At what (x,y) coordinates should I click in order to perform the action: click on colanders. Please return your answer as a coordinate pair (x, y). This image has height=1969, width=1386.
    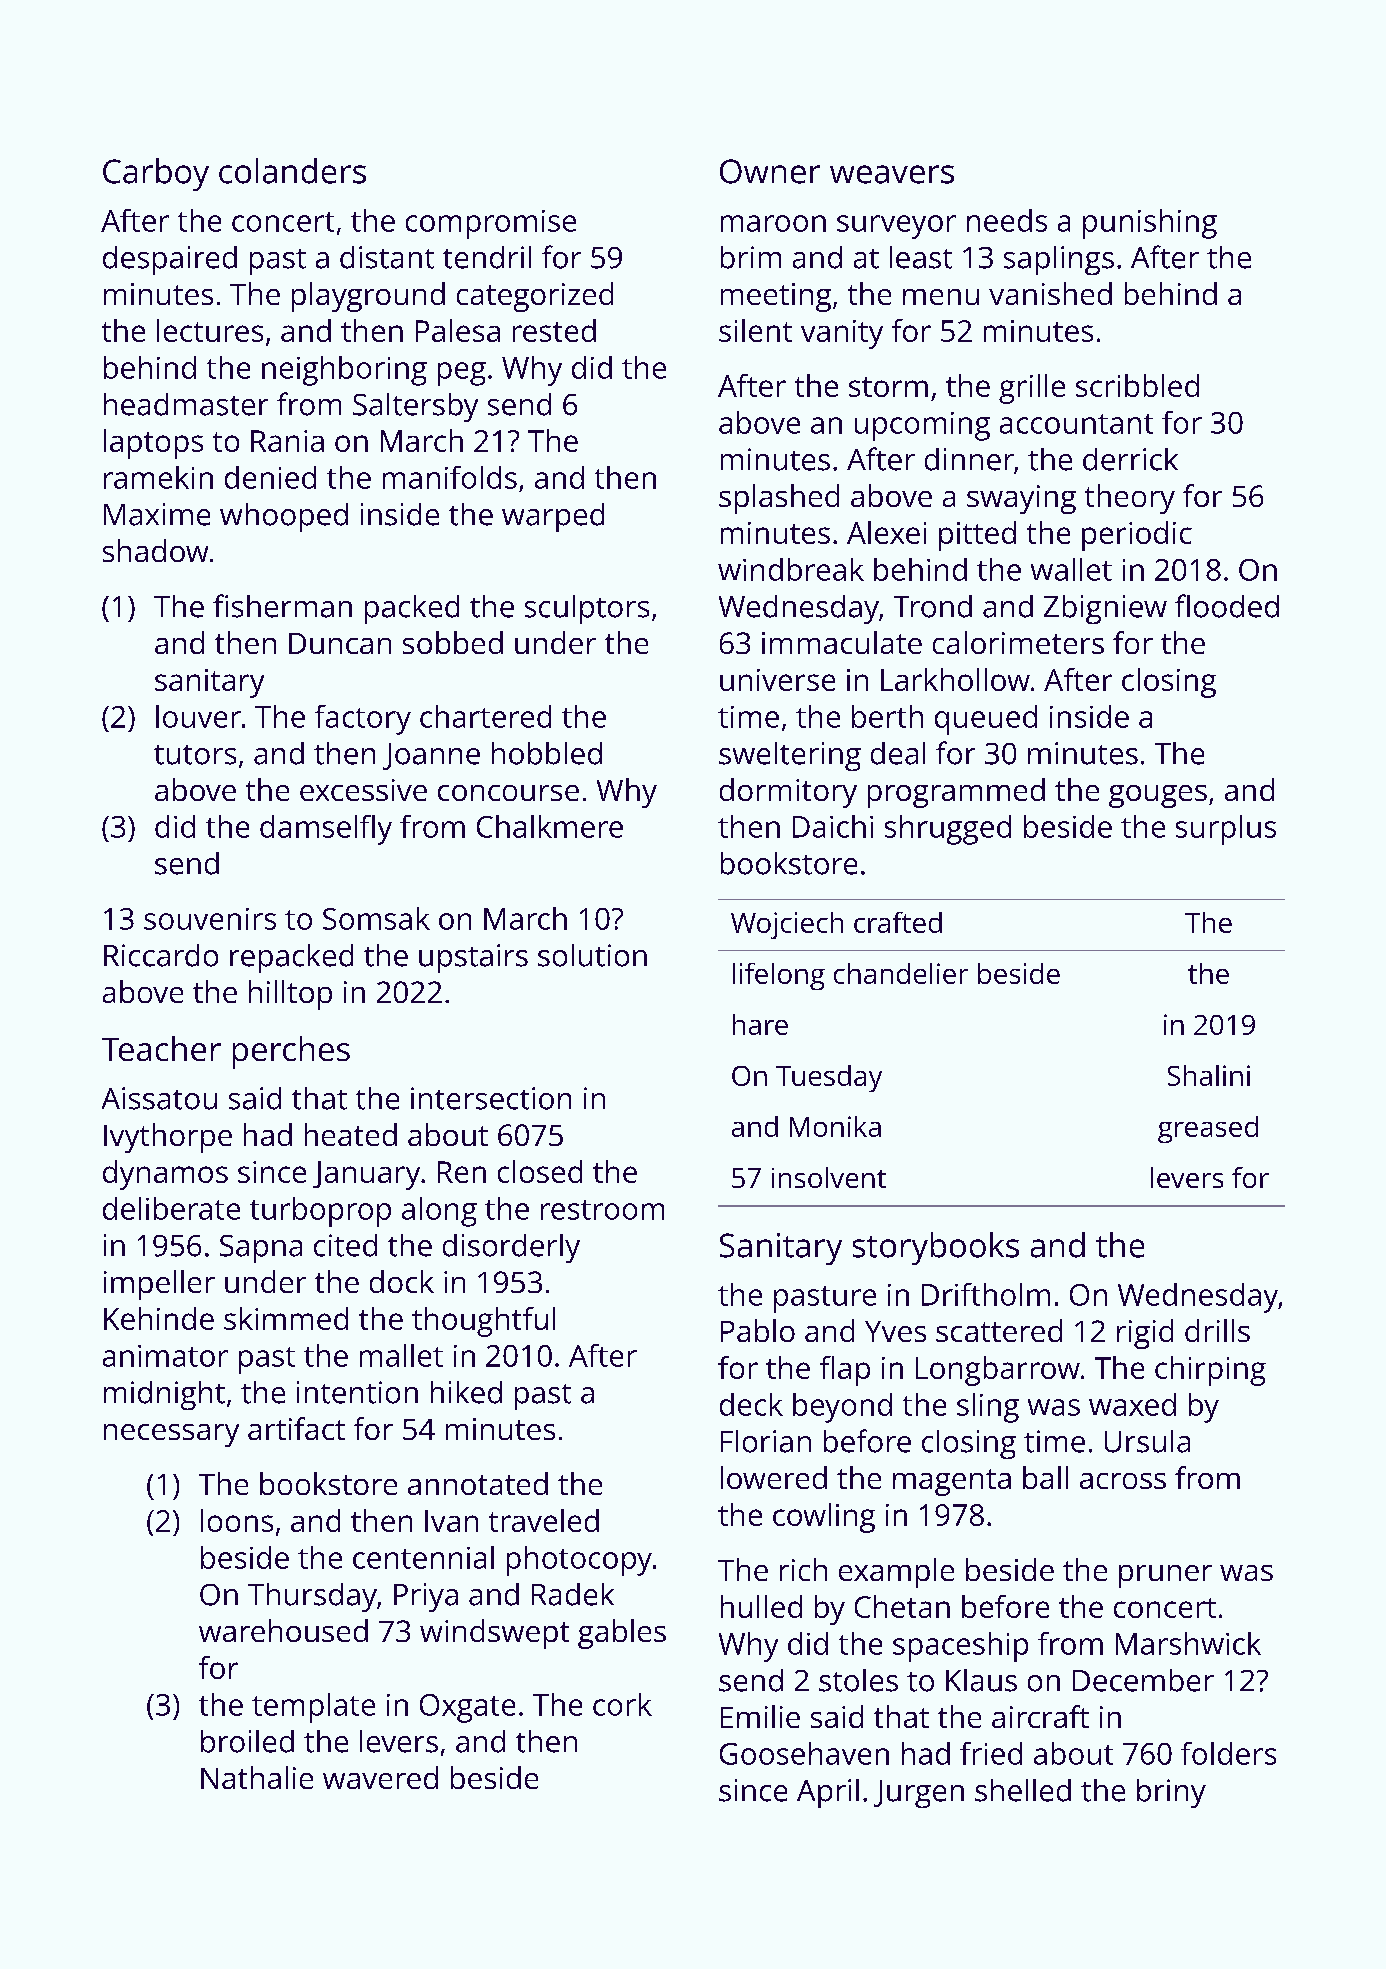
    Looking at the image, I should click on (292, 171).
